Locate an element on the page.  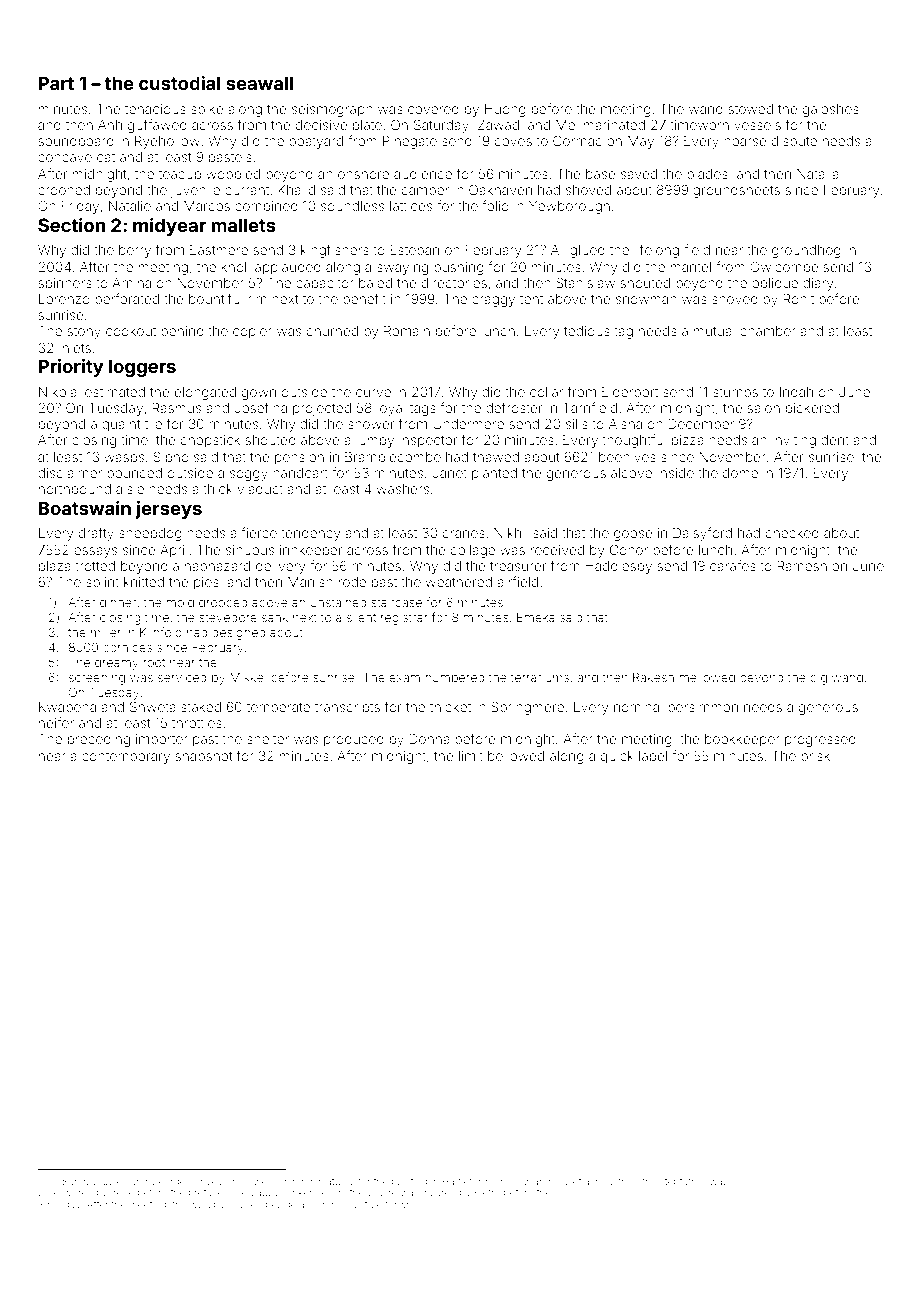
Undermere is located at coordinates (468, 424).
